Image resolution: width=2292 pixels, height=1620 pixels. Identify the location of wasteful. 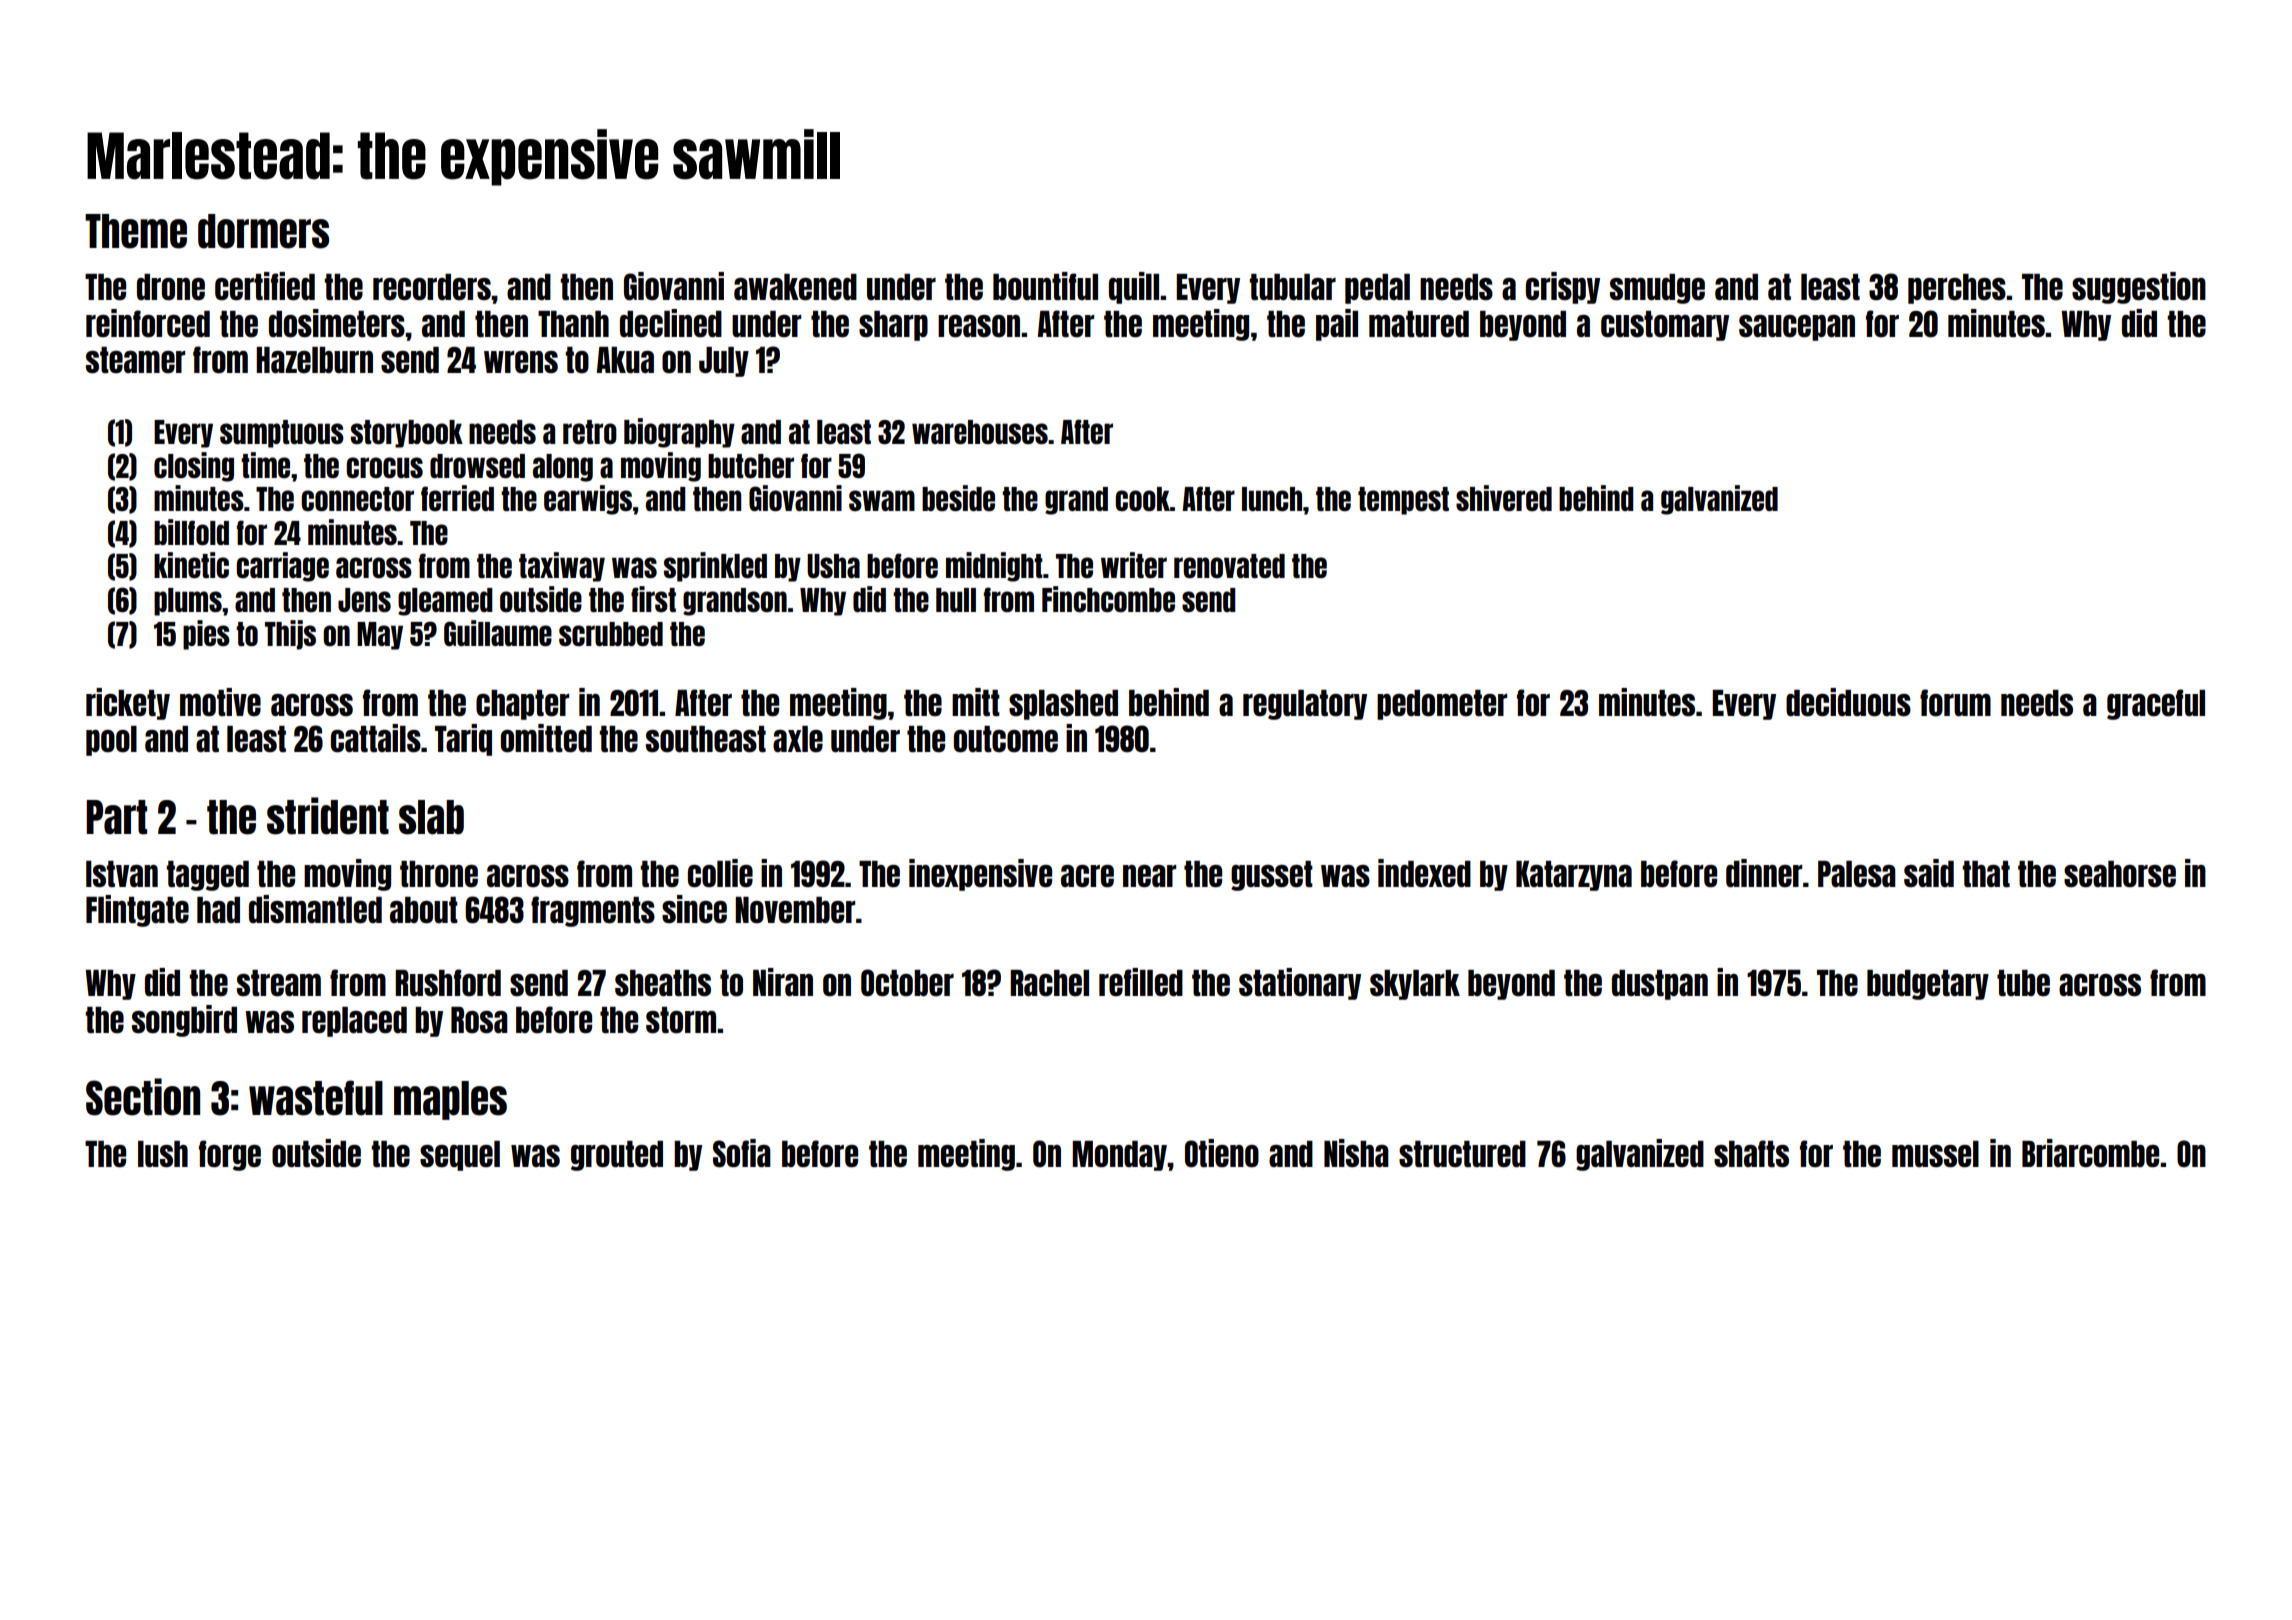
(316, 1098).
